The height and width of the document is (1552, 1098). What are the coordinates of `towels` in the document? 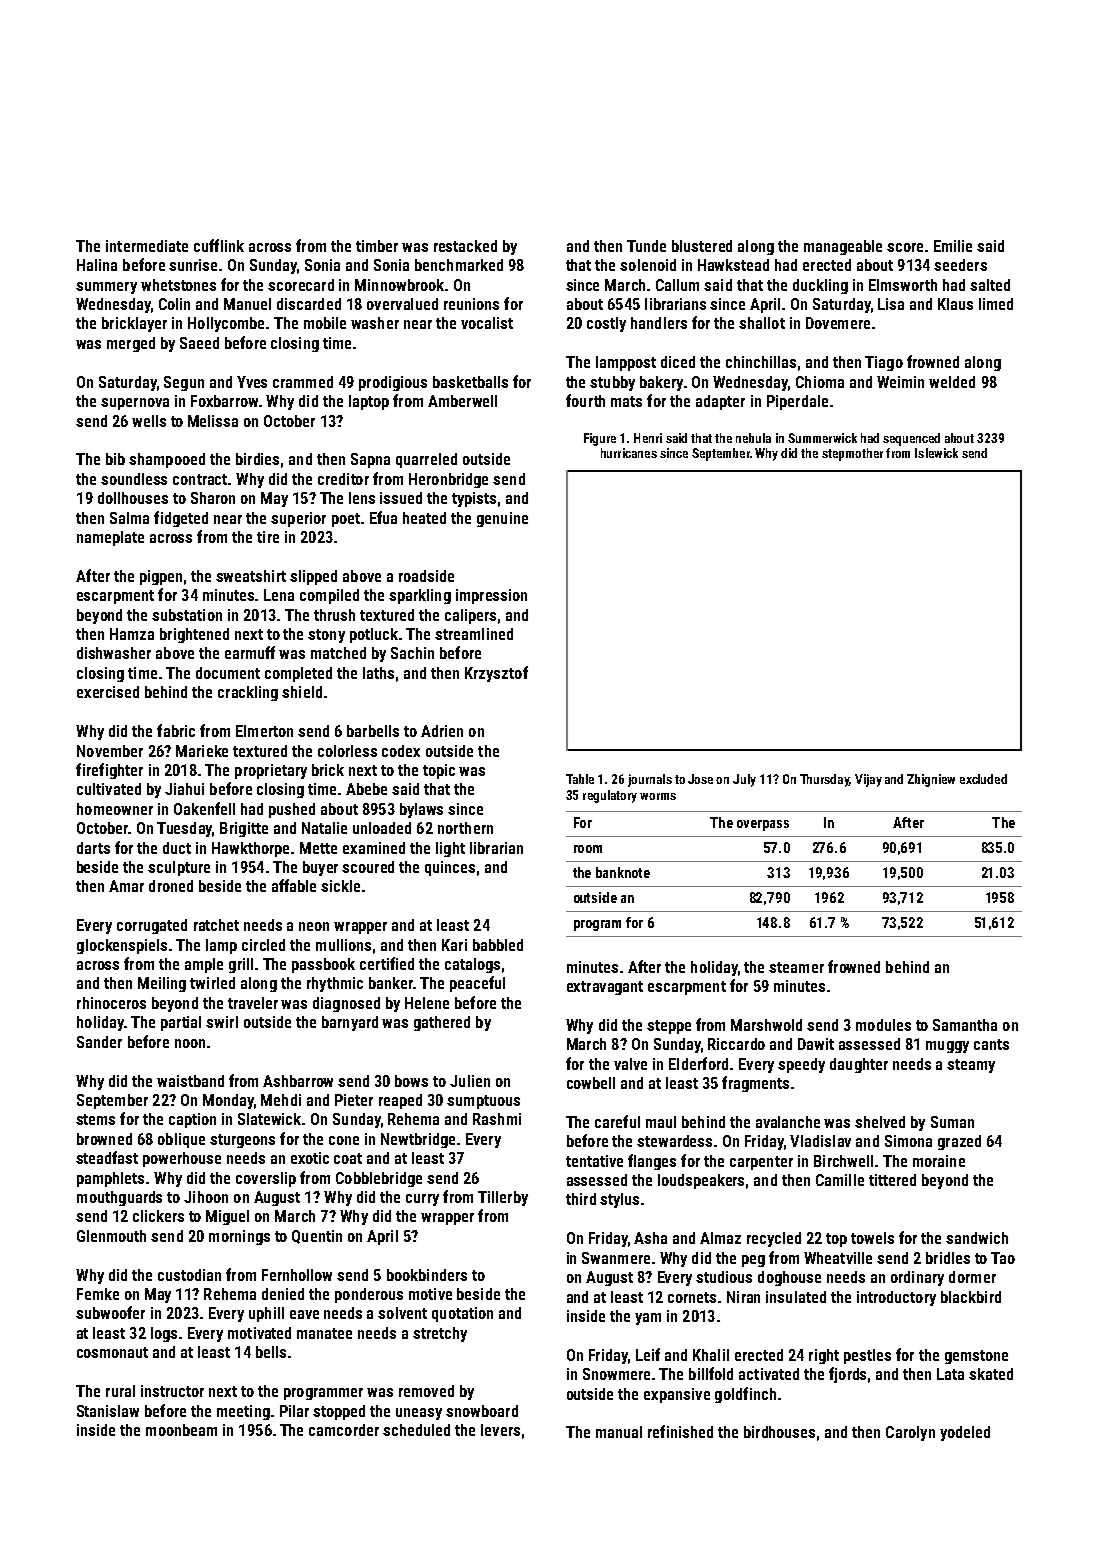 It's located at (872, 1238).
